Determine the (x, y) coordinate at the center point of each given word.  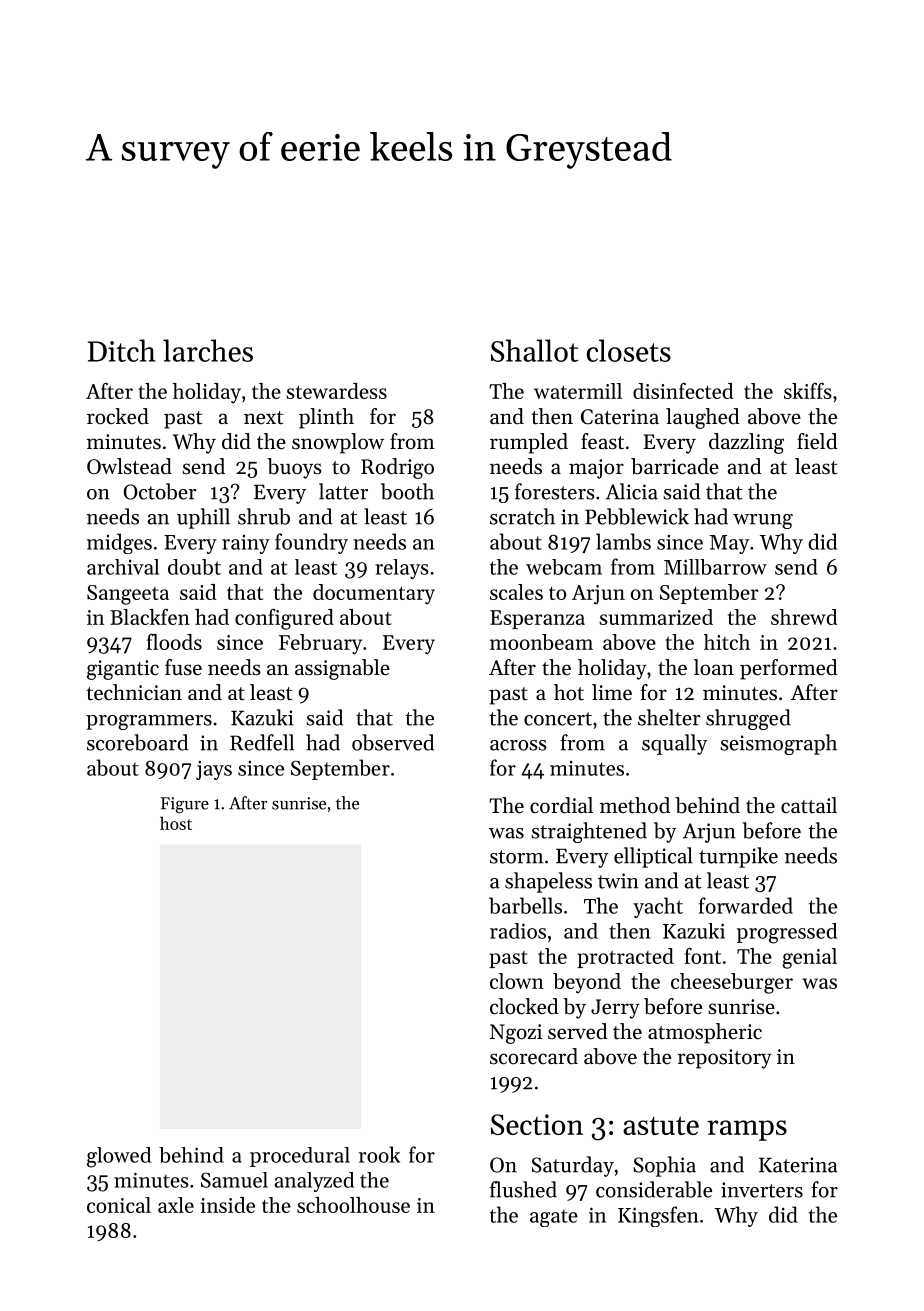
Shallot (534, 350)
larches (208, 350)
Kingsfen (658, 1216)
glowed (119, 1157)
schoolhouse (353, 1205)
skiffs (808, 390)
